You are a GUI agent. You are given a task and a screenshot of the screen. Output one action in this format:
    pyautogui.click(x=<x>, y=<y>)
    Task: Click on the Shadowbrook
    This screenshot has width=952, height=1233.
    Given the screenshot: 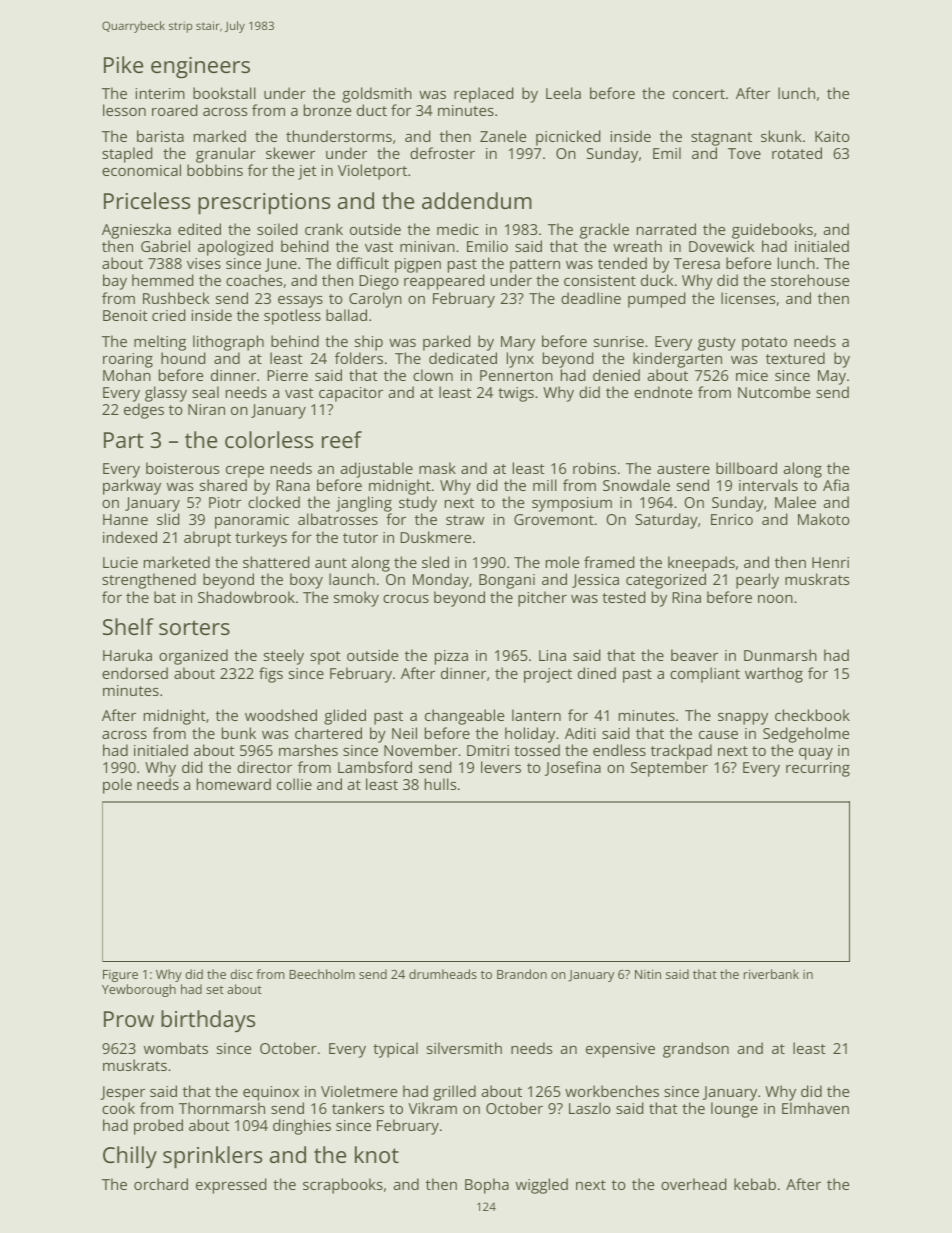 What is the action you would take?
    pyautogui.click(x=246, y=597)
